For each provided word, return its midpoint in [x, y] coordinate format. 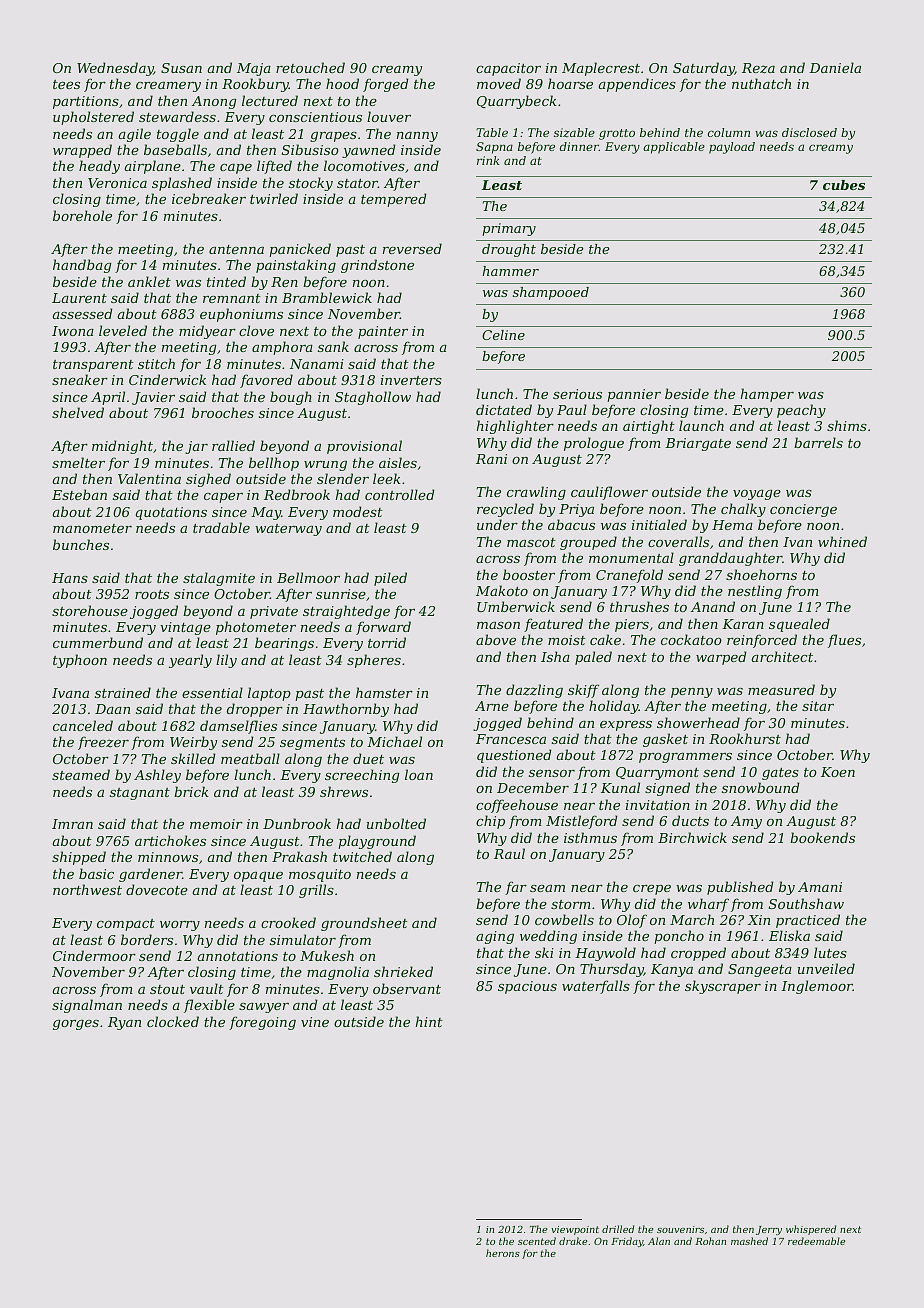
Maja [254, 69]
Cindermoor [94, 955]
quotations [171, 513]
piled [390, 579]
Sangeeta [760, 970]
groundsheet [364, 924]
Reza [758, 68]
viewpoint [575, 1230]
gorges [76, 1025]
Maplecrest [601, 69]
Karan [743, 624]
